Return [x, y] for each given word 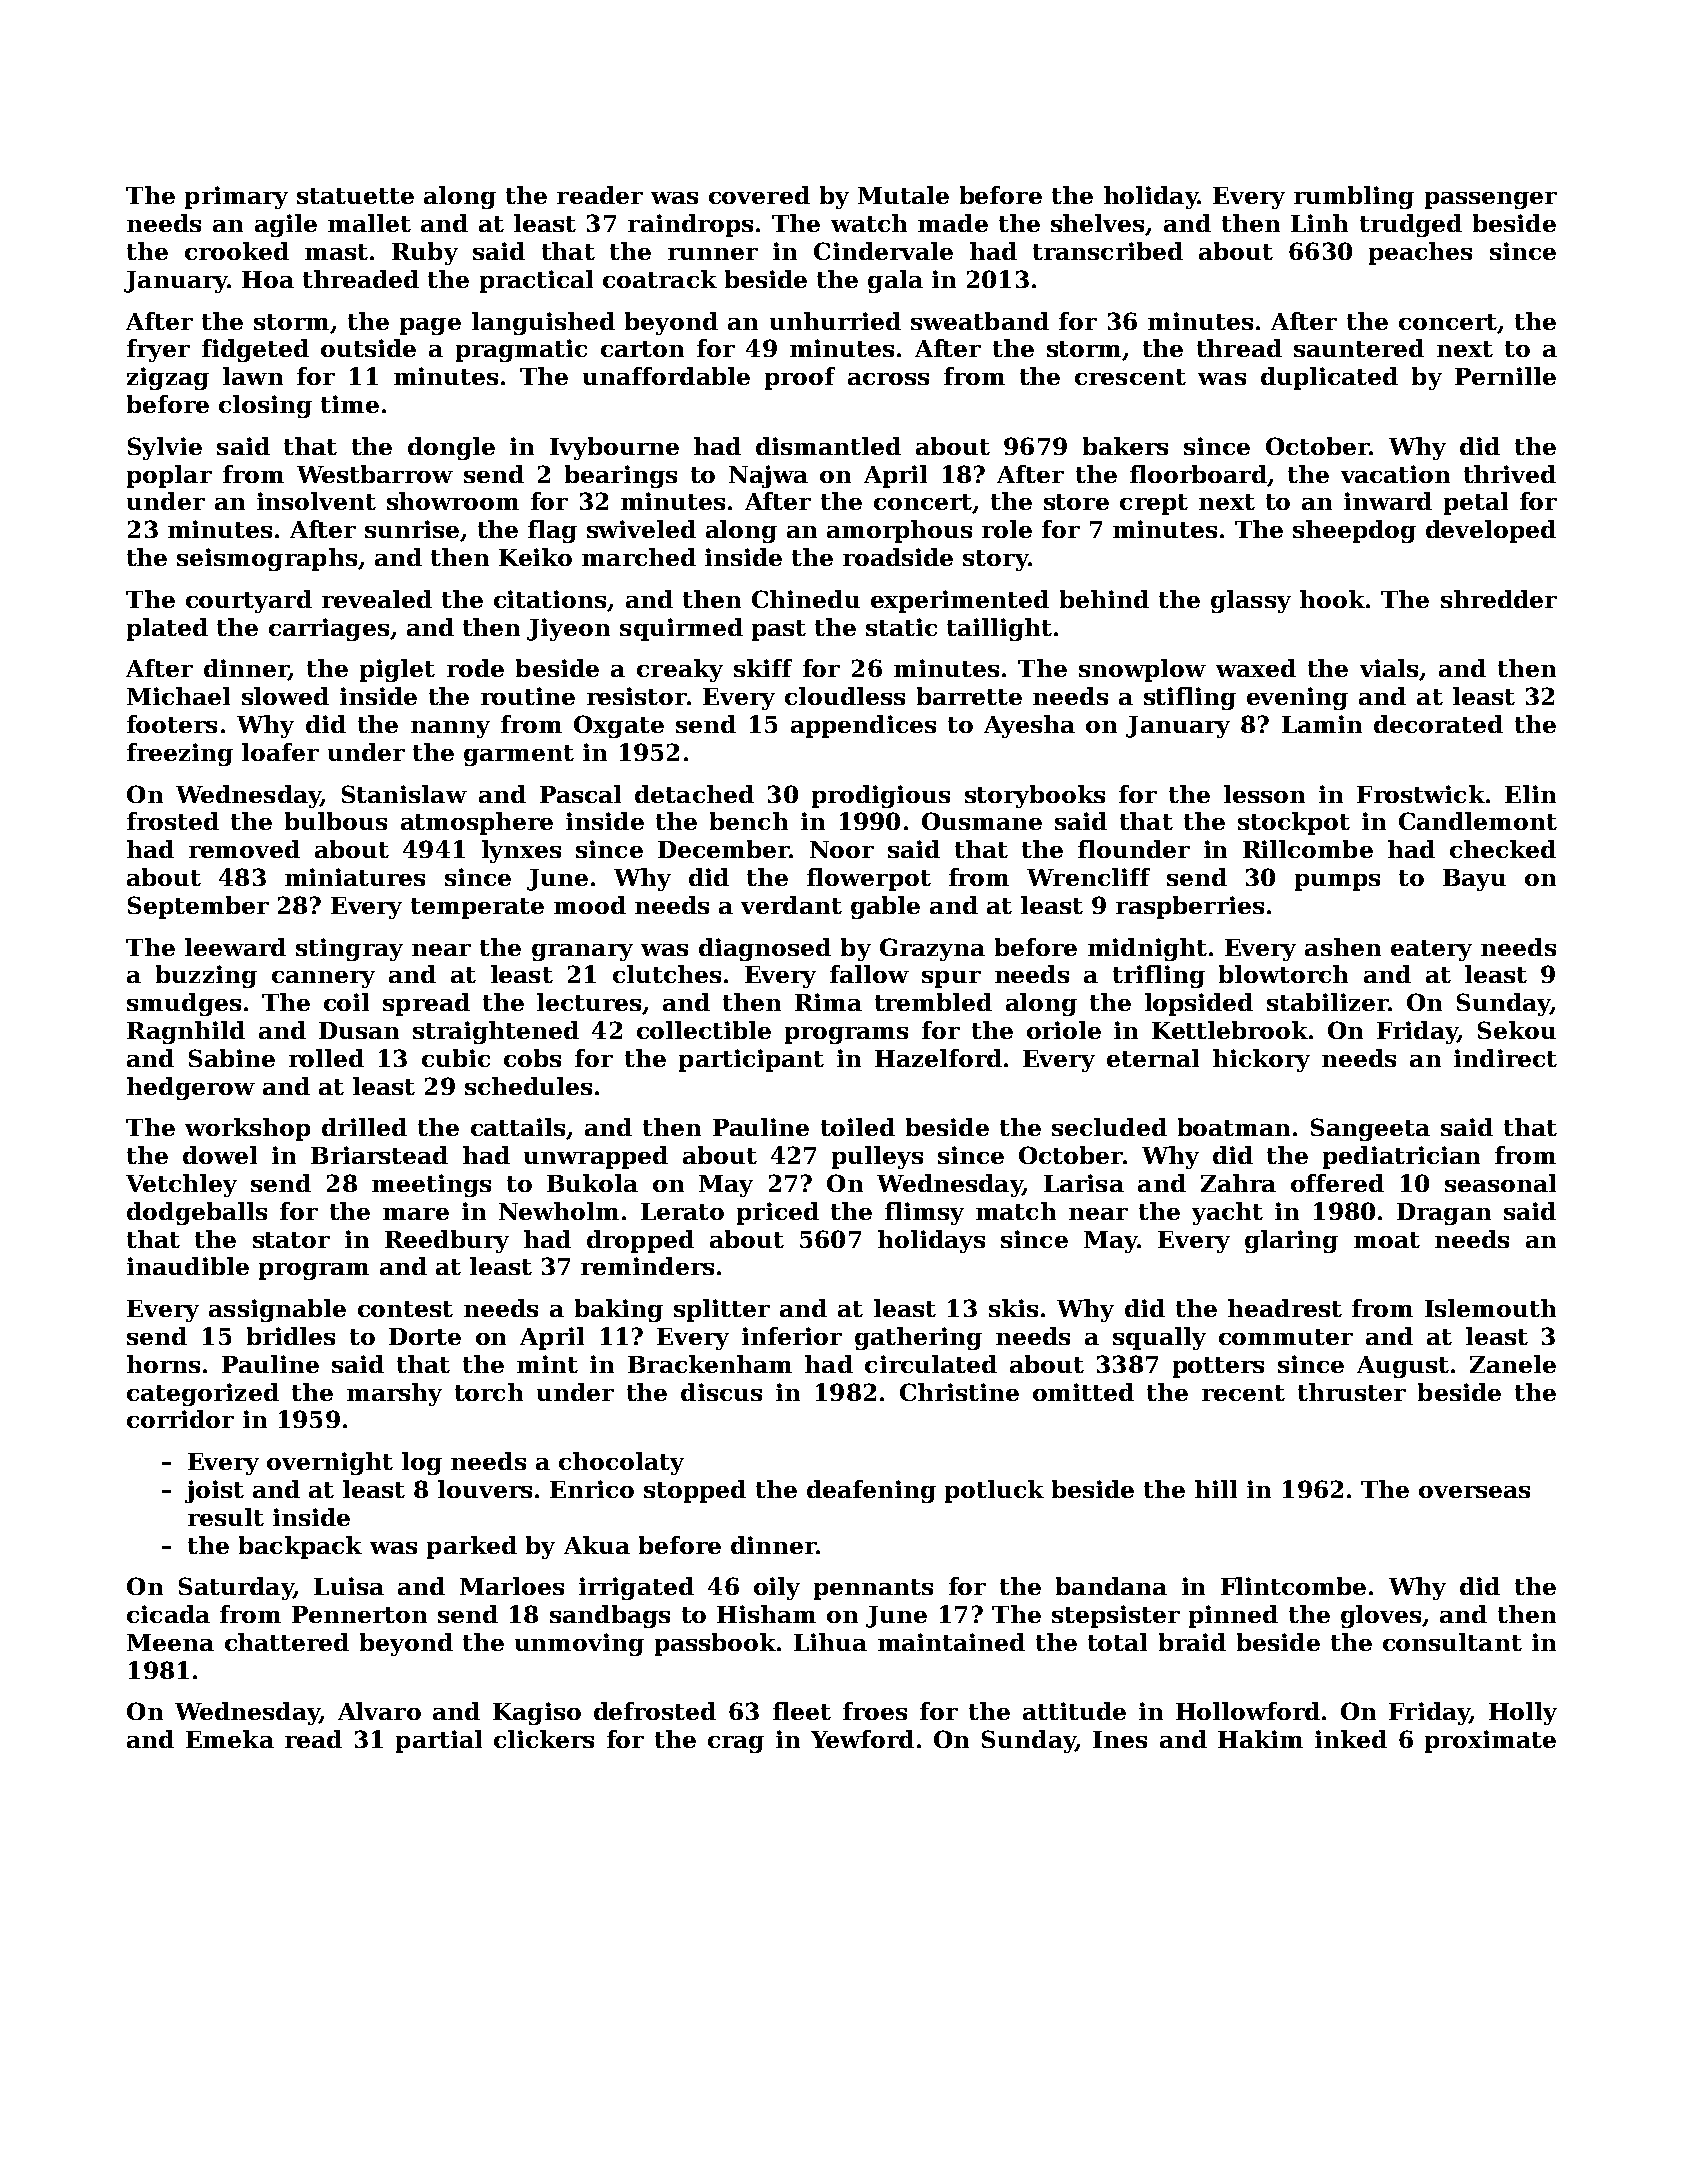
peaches [1420, 253]
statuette [355, 196]
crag [736, 1744]
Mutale [903, 195]
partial [439, 1741]
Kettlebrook [1230, 1030]
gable [885, 907]
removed [244, 849]
